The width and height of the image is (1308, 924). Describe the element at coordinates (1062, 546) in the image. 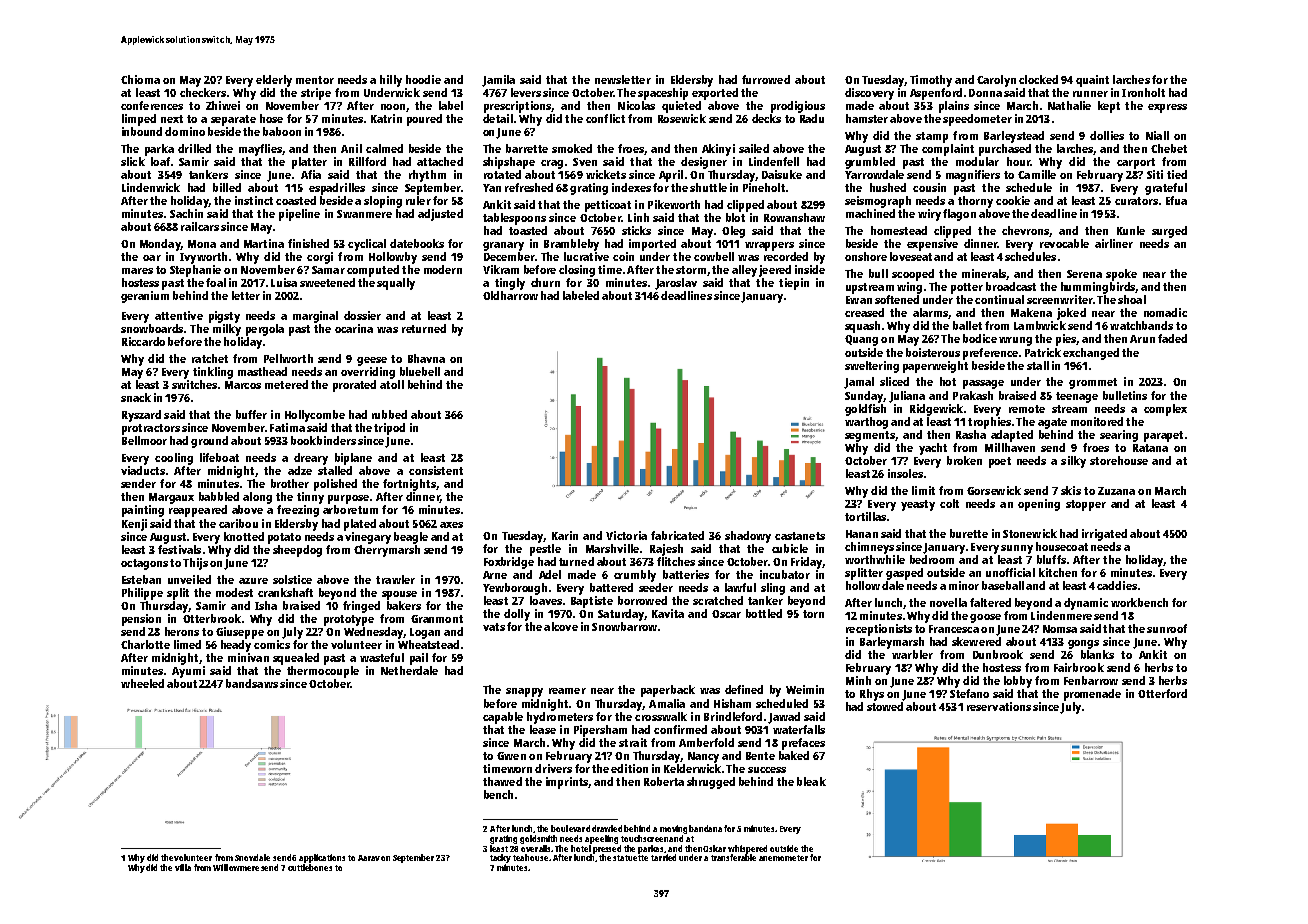

I see `housecoat` at that location.
